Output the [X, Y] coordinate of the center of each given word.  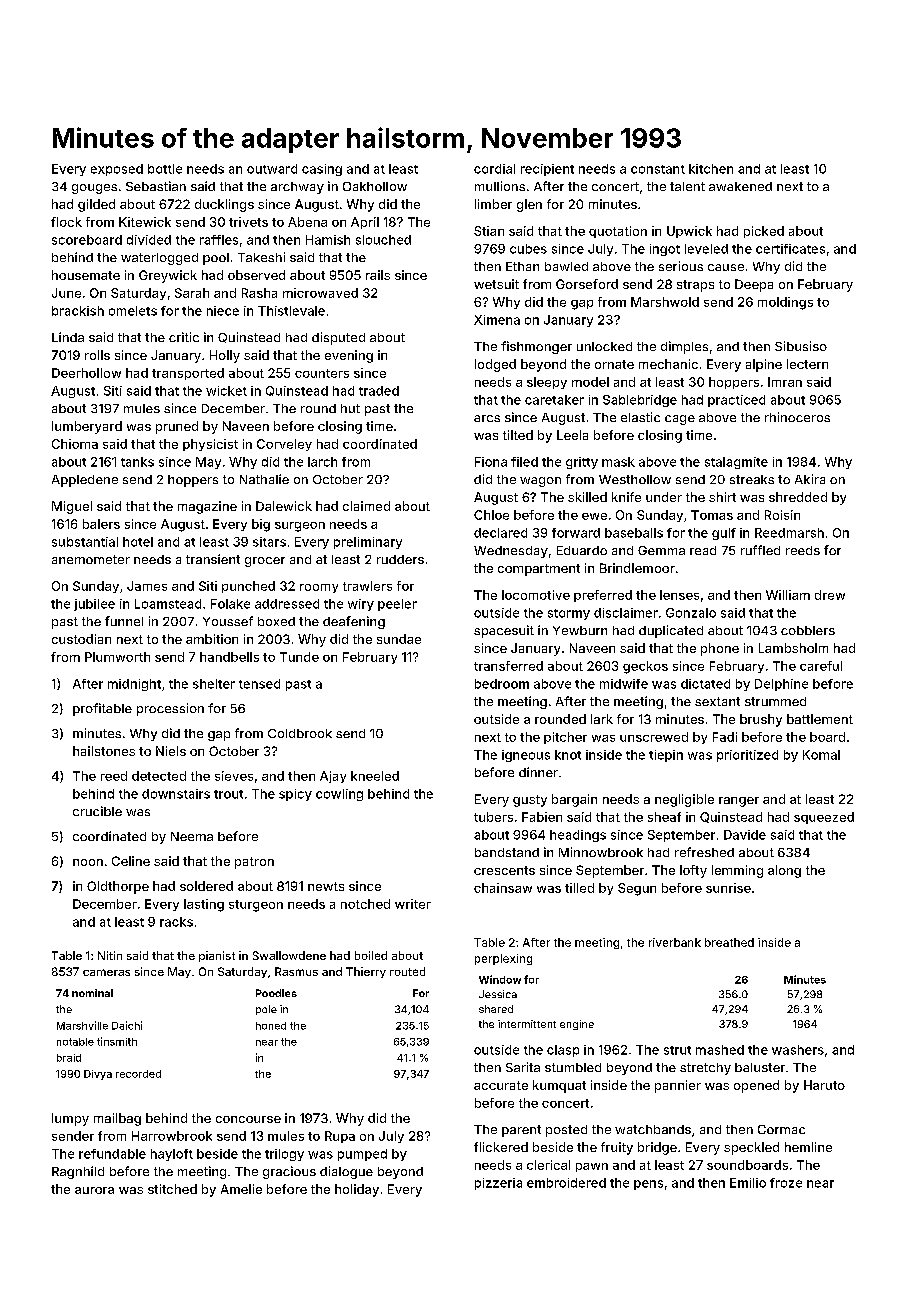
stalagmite [736, 463]
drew [830, 595]
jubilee [94, 605]
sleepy [547, 383]
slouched [383, 240]
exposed [117, 170]
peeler [397, 605]
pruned [177, 427]
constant [658, 169]
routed [407, 971]
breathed [729, 942]
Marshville [82, 1025]
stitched [172, 1189]
